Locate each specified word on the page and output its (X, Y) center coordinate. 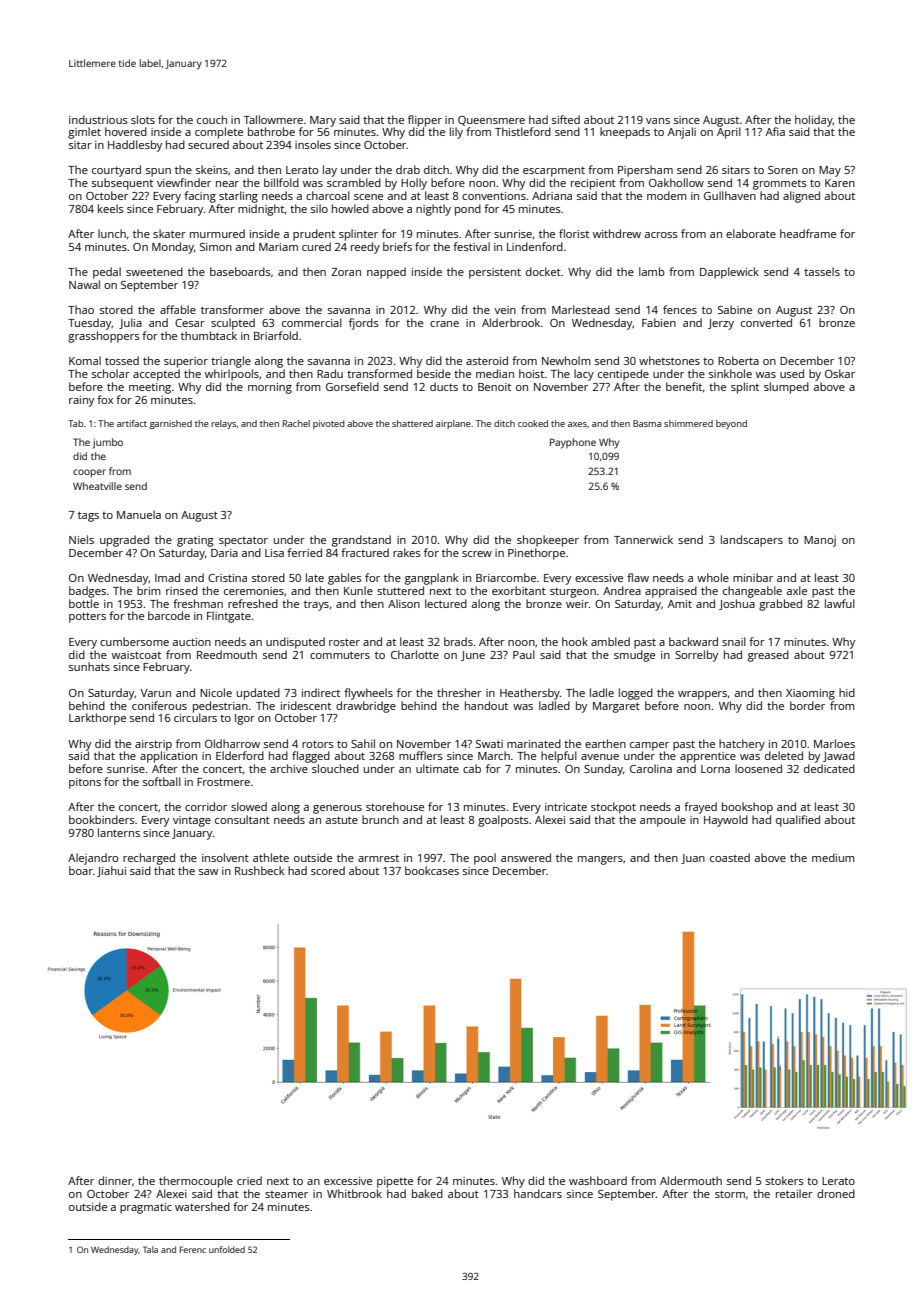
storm (730, 1194)
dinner (115, 1180)
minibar (753, 577)
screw (477, 554)
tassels (822, 271)
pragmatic (146, 1208)
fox (105, 399)
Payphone (573, 443)
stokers (785, 1180)
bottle (84, 603)
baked (427, 1193)
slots (143, 119)
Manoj (820, 541)
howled (350, 208)
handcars (538, 1193)
